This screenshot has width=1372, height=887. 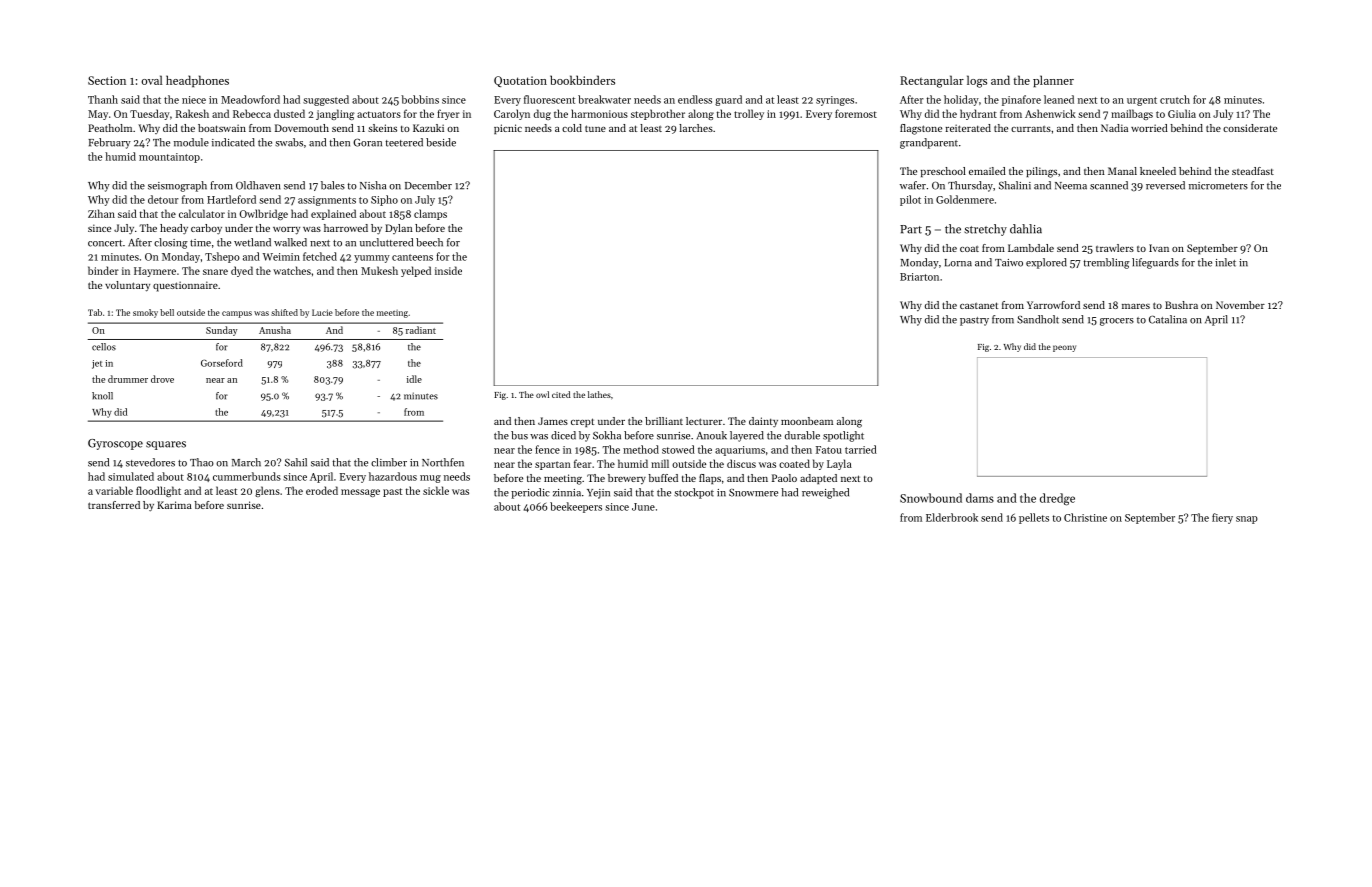 What do you see at coordinates (1240, 305) in the screenshot?
I see `November` at bounding box center [1240, 305].
